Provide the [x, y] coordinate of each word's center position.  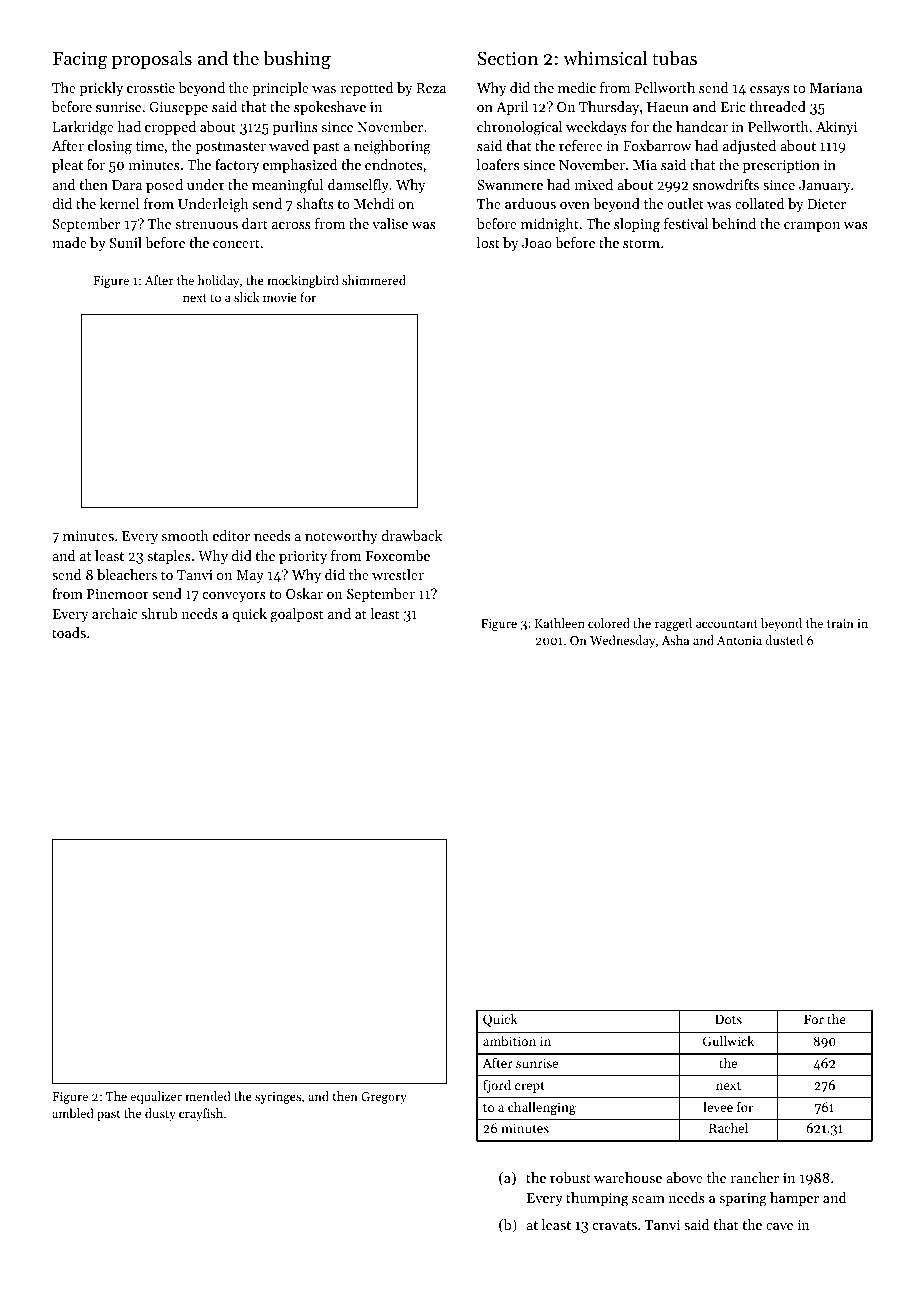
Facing [80, 61]
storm [641, 243]
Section [508, 58]
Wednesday [622, 641]
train [840, 623]
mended [208, 1096]
